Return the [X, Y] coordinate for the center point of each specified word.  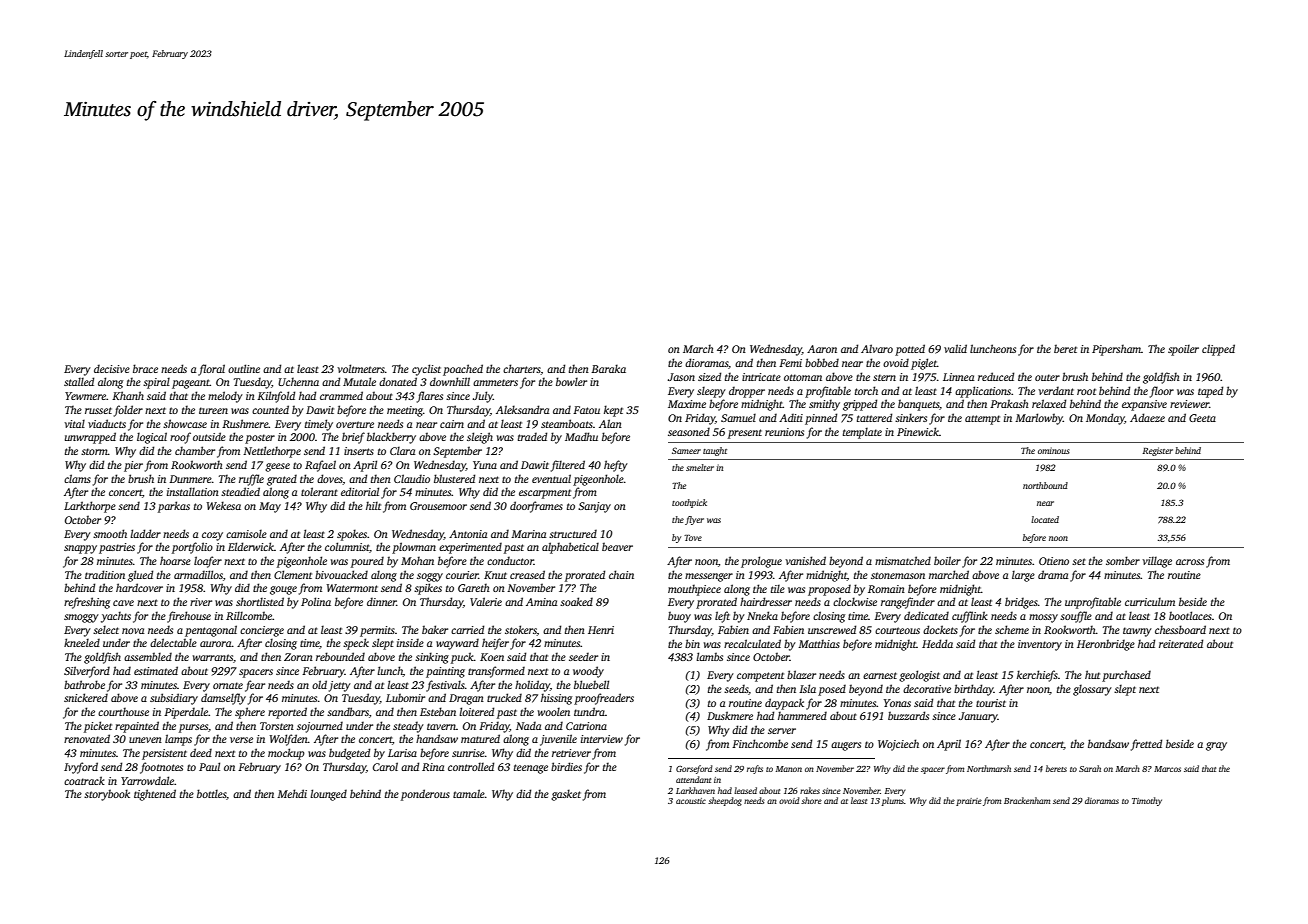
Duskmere [730, 715]
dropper [747, 392]
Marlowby [1039, 419]
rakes [810, 790]
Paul [209, 766]
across [1190, 562]
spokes [352, 535]
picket [98, 727]
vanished [805, 560]
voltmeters [361, 368]
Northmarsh [989, 768]
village [1157, 562]
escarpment [545, 494]
